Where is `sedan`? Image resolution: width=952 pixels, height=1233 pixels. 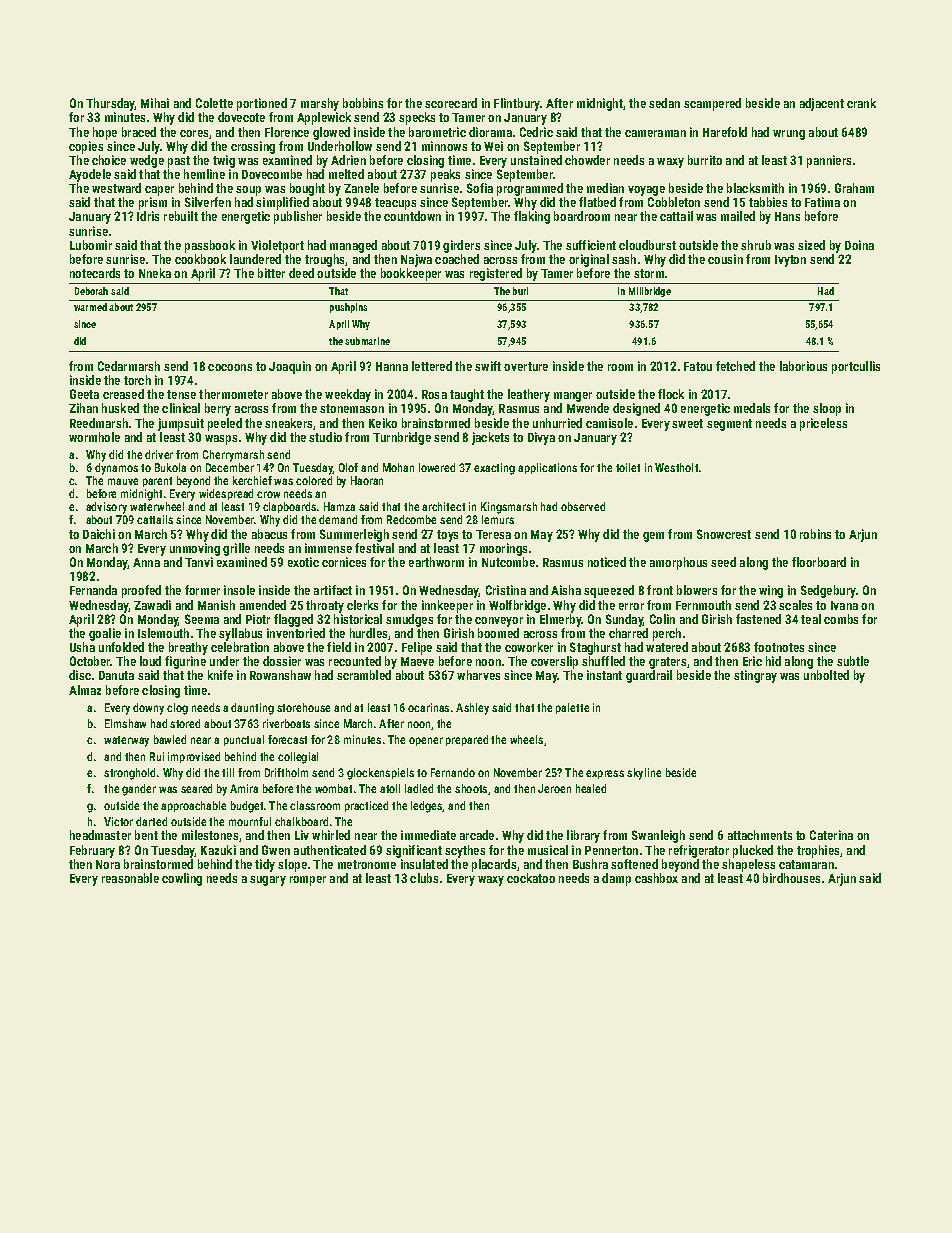 sedan is located at coordinates (664, 103).
